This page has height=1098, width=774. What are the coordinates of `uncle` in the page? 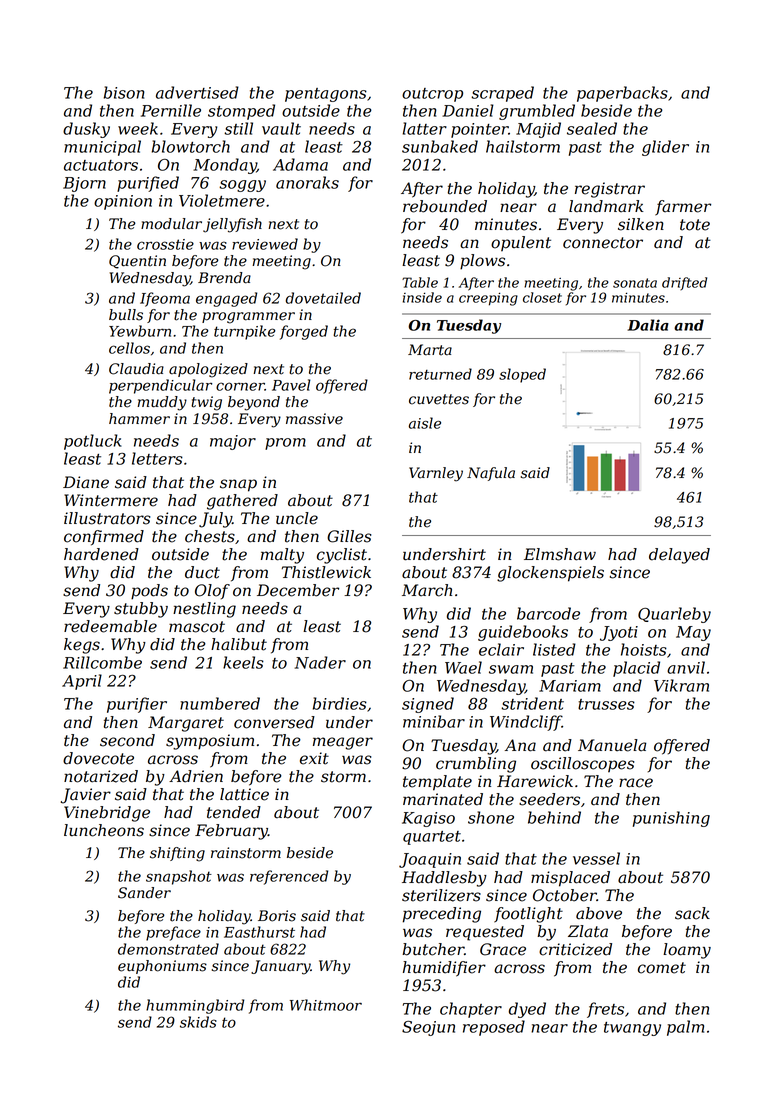 It's located at (297, 518).
